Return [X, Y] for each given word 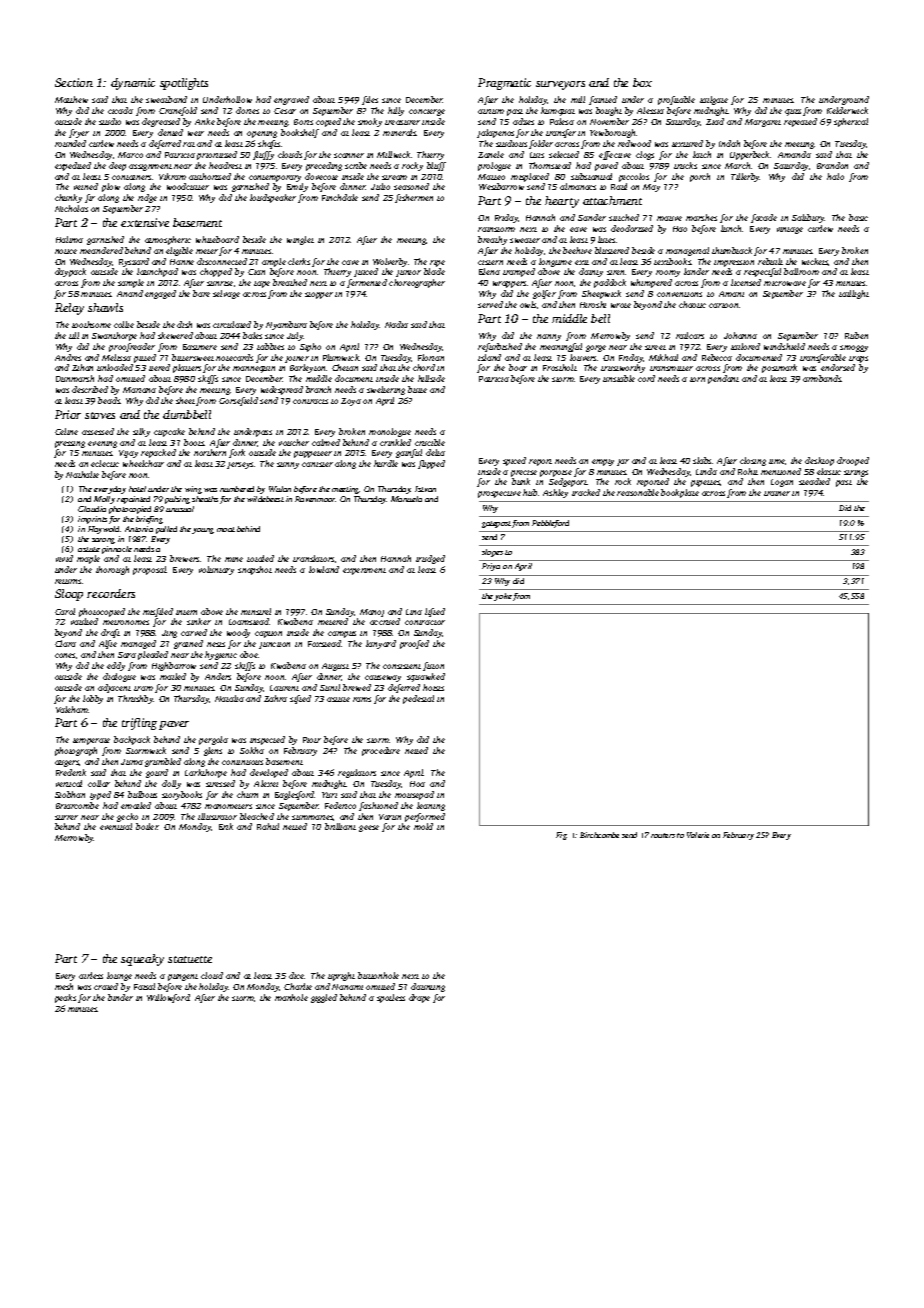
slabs [702, 460]
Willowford [168, 998]
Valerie [698, 835]
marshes [701, 217]
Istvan [425, 489]
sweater [525, 240]
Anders [218, 676]
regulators [357, 773]
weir [196, 133]
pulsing [177, 500]
